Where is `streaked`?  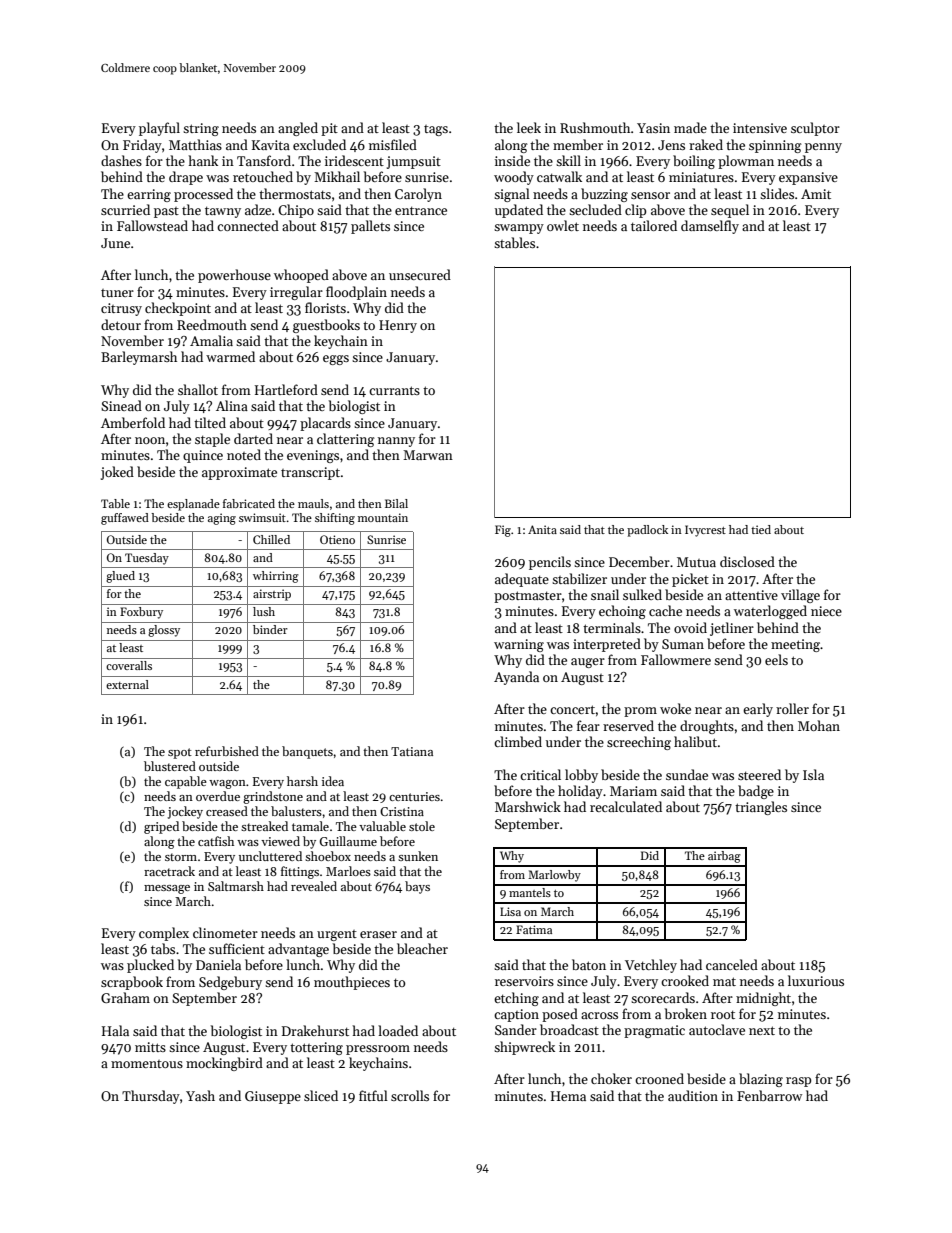
streaked is located at coordinates (264, 826).
